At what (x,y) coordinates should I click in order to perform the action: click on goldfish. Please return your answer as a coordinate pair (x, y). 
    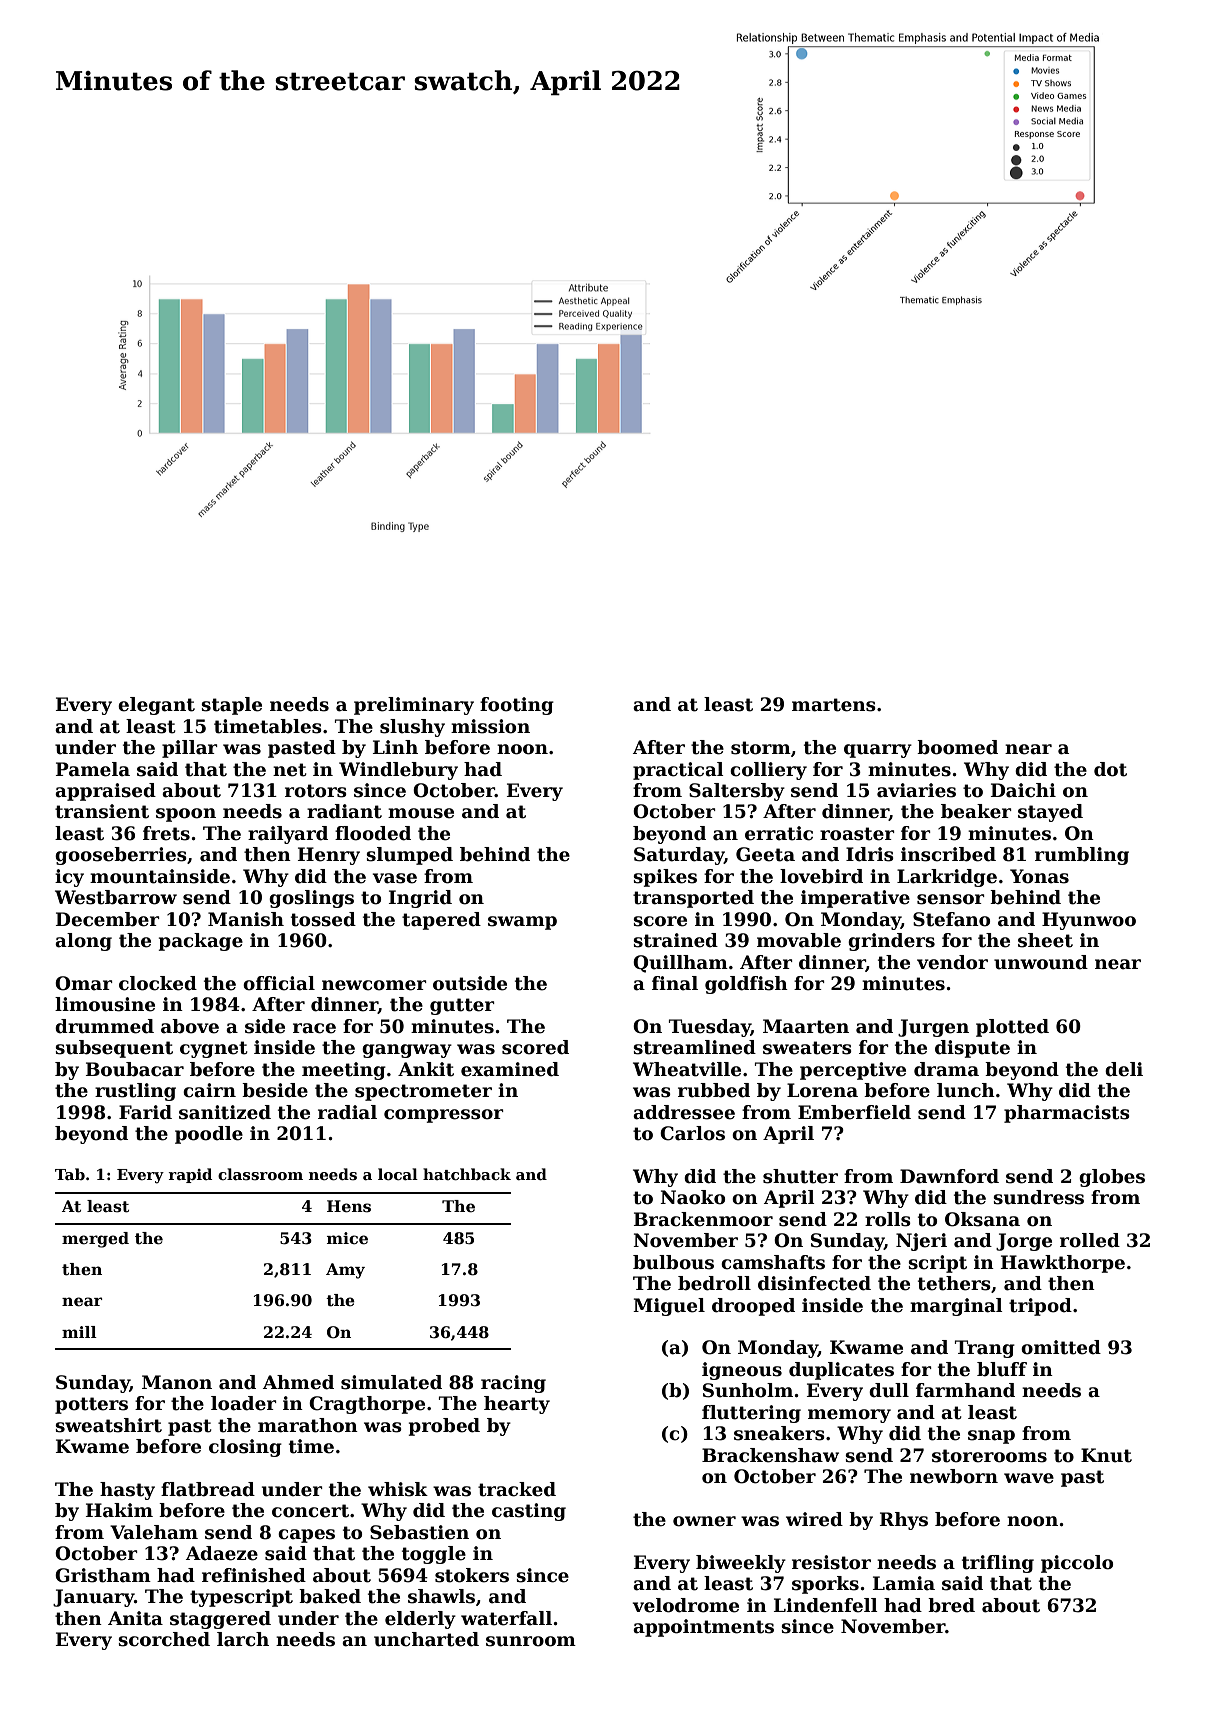
    Looking at the image, I should click on (746, 985).
